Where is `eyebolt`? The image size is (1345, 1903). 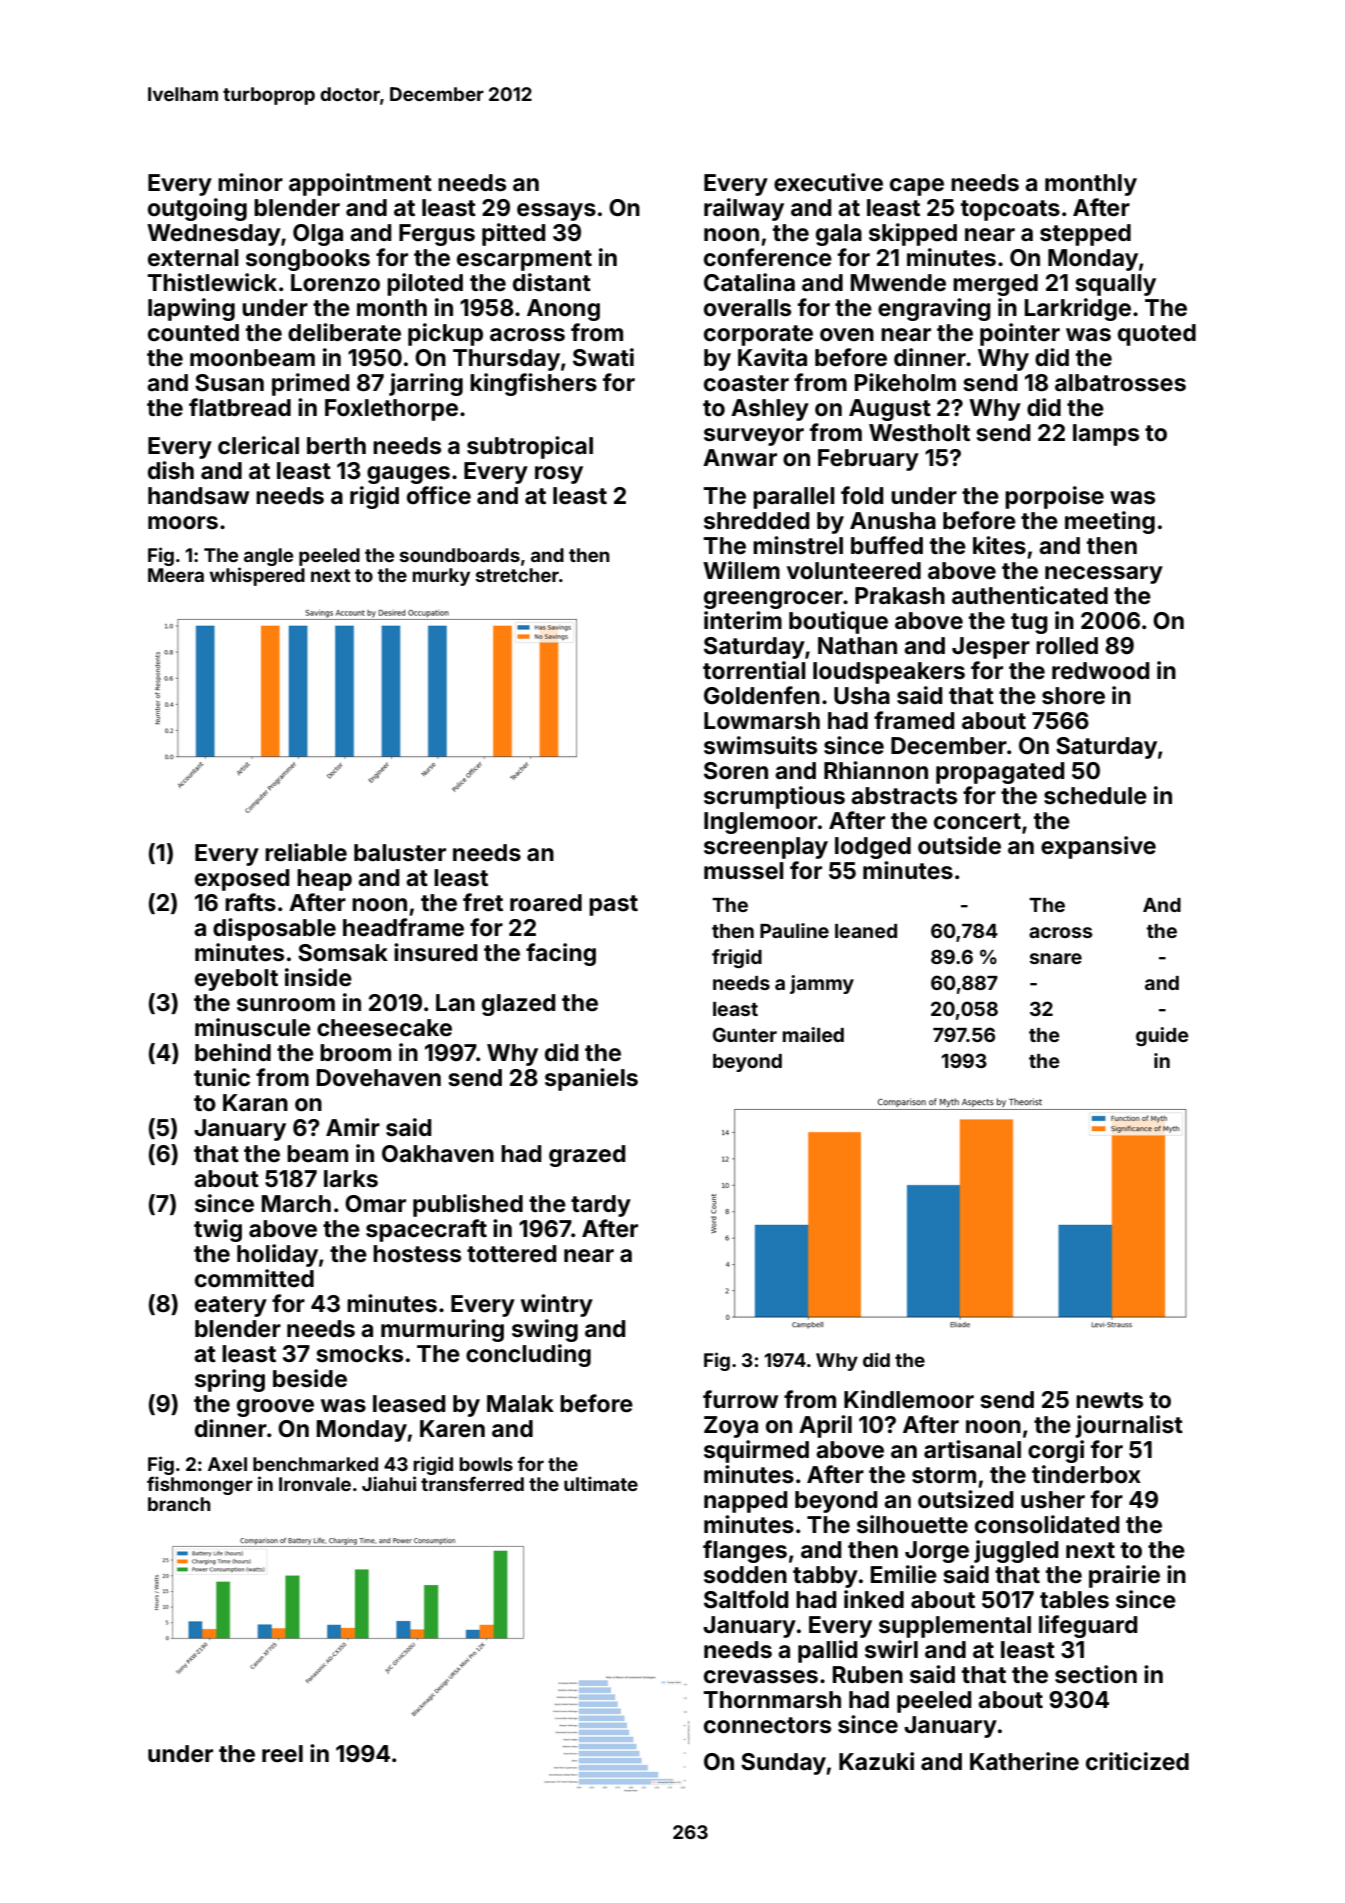 eyebolt is located at coordinates (236, 980).
